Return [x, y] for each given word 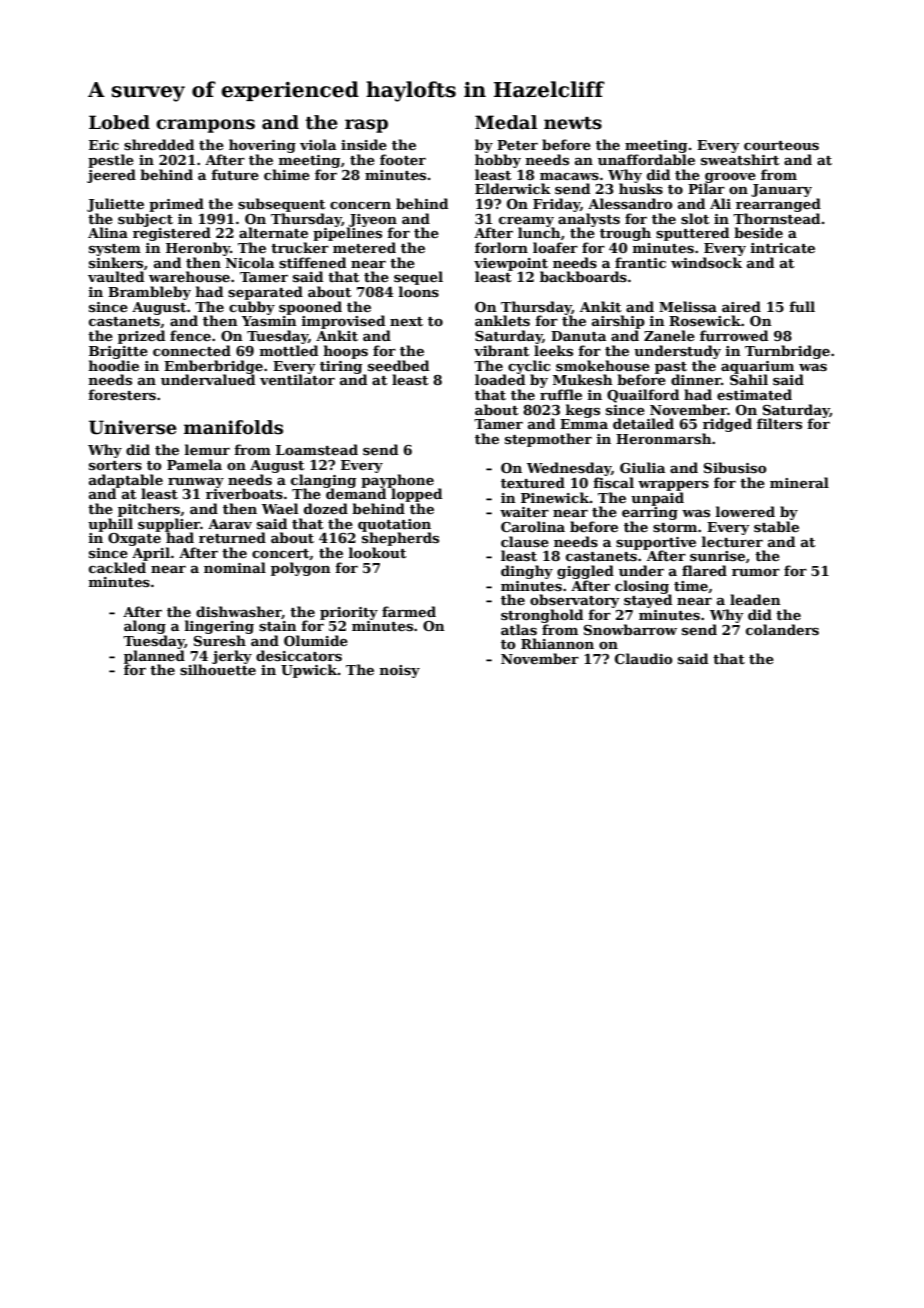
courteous [781, 145]
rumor [756, 572]
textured [533, 482]
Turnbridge [787, 352]
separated [265, 293]
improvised [343, 322]
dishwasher [239, 612]
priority [349, 613]
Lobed [119, 122]
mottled [289, 350]
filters [779, 423]
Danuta [578, 336]
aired [741, 306]
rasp [366, 126]
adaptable [126, 481]
